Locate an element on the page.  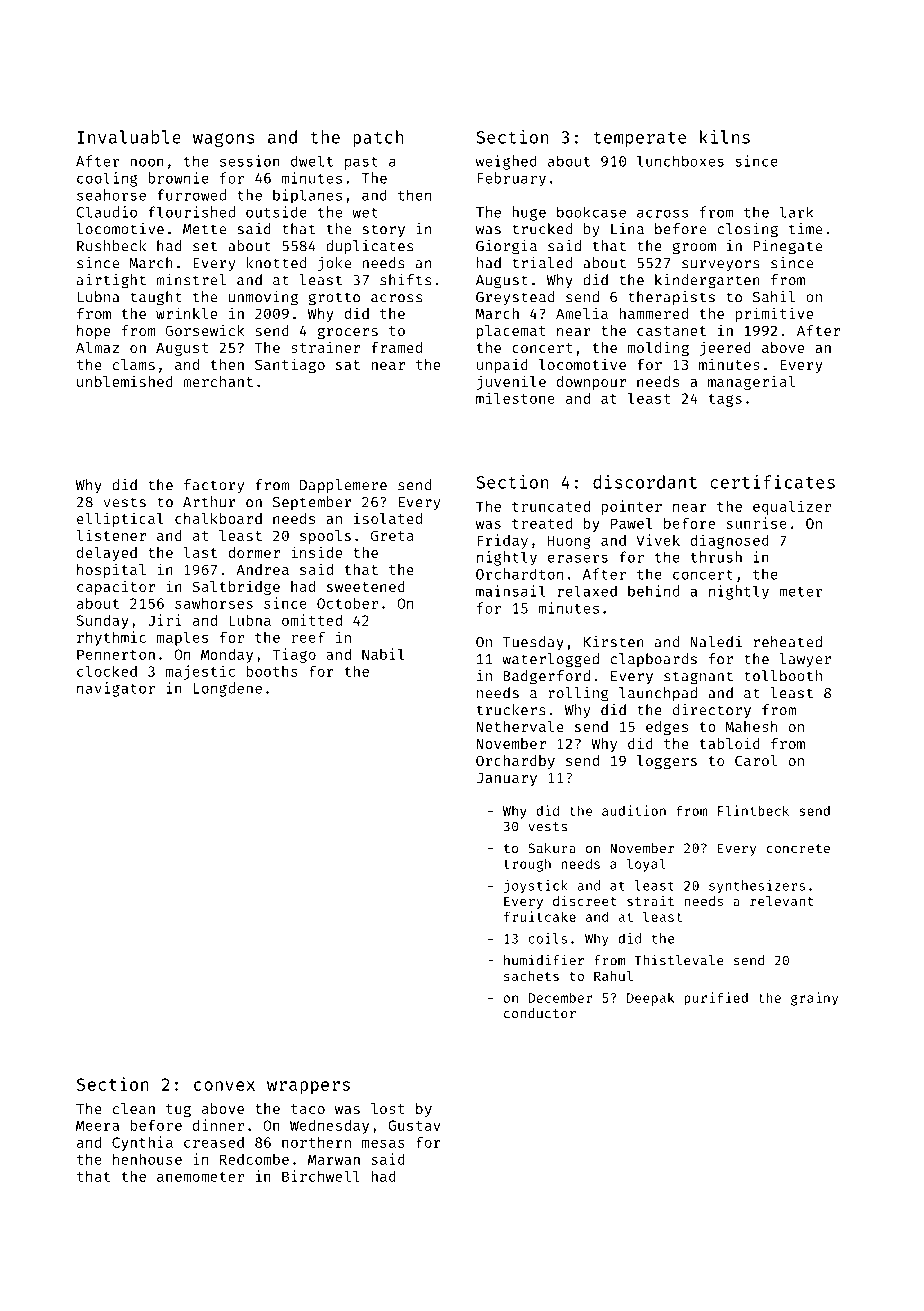
Carol is located at coordinates (756, 760).
